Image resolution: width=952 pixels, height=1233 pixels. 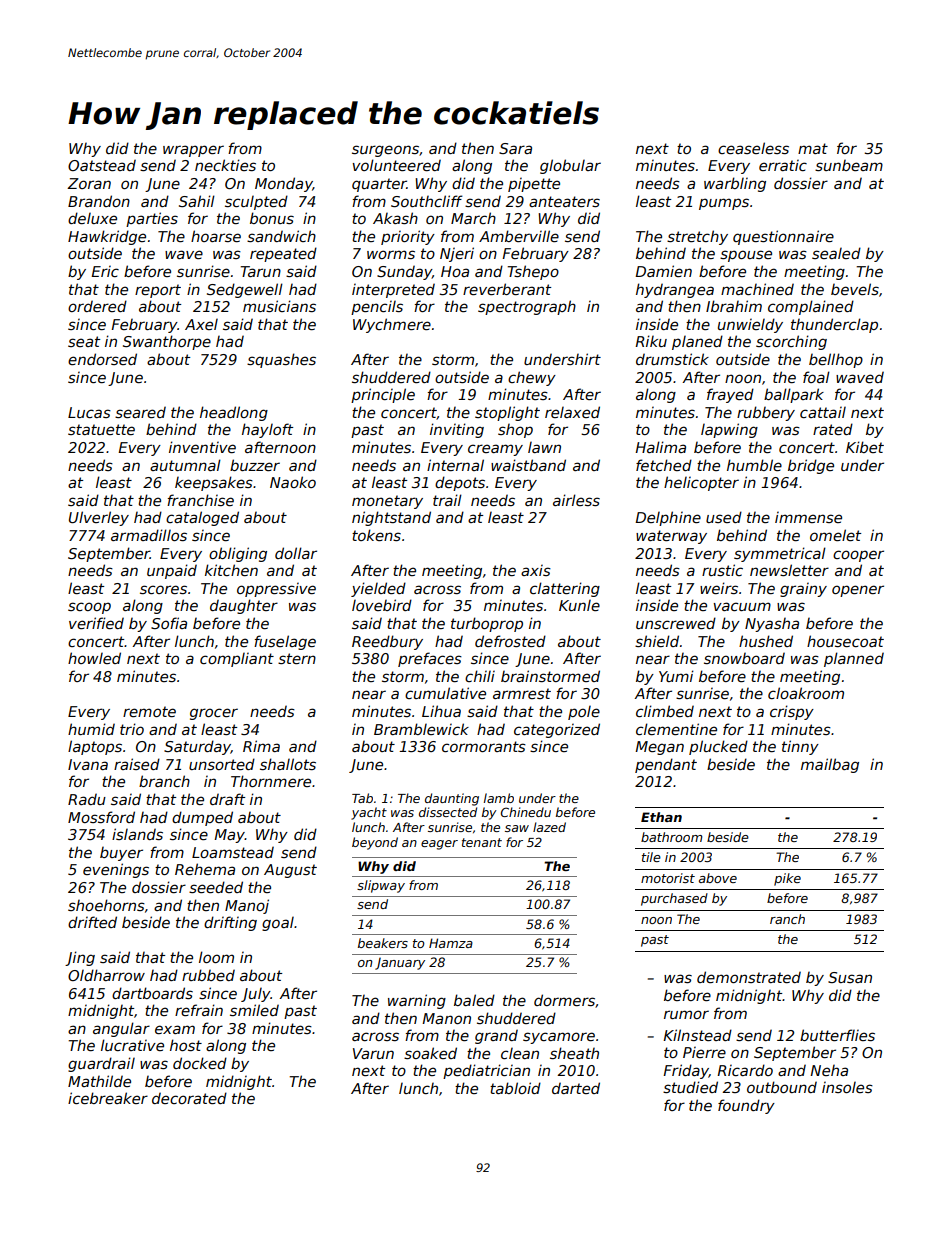 I want to click on smiled, so click(x=254, y=1010).
